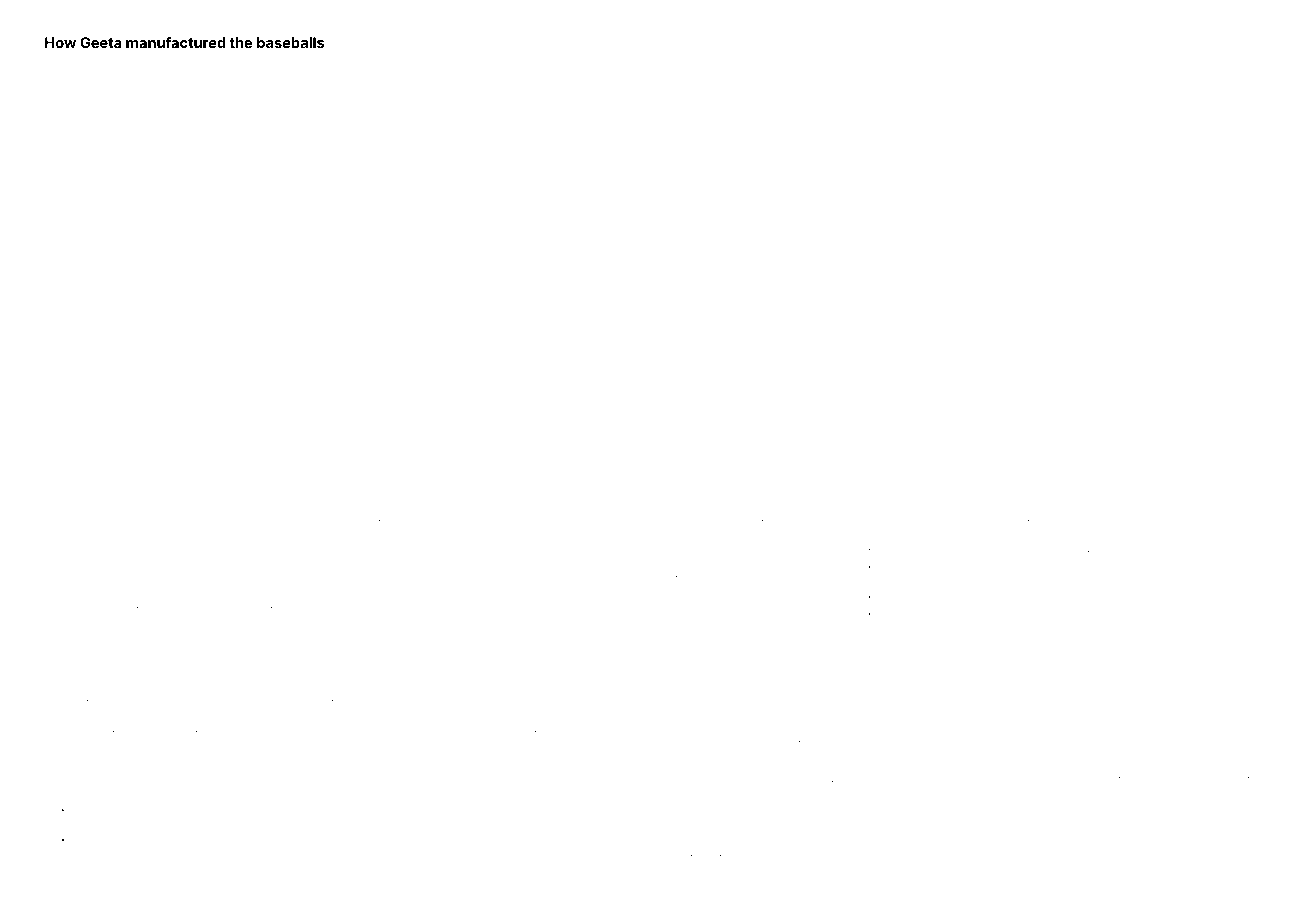 This screenshot has height=924, width=1308. What do you see at coordinates (981, 757) in the screenshot?
I see `ironed` at bounding box center [981, 757].
